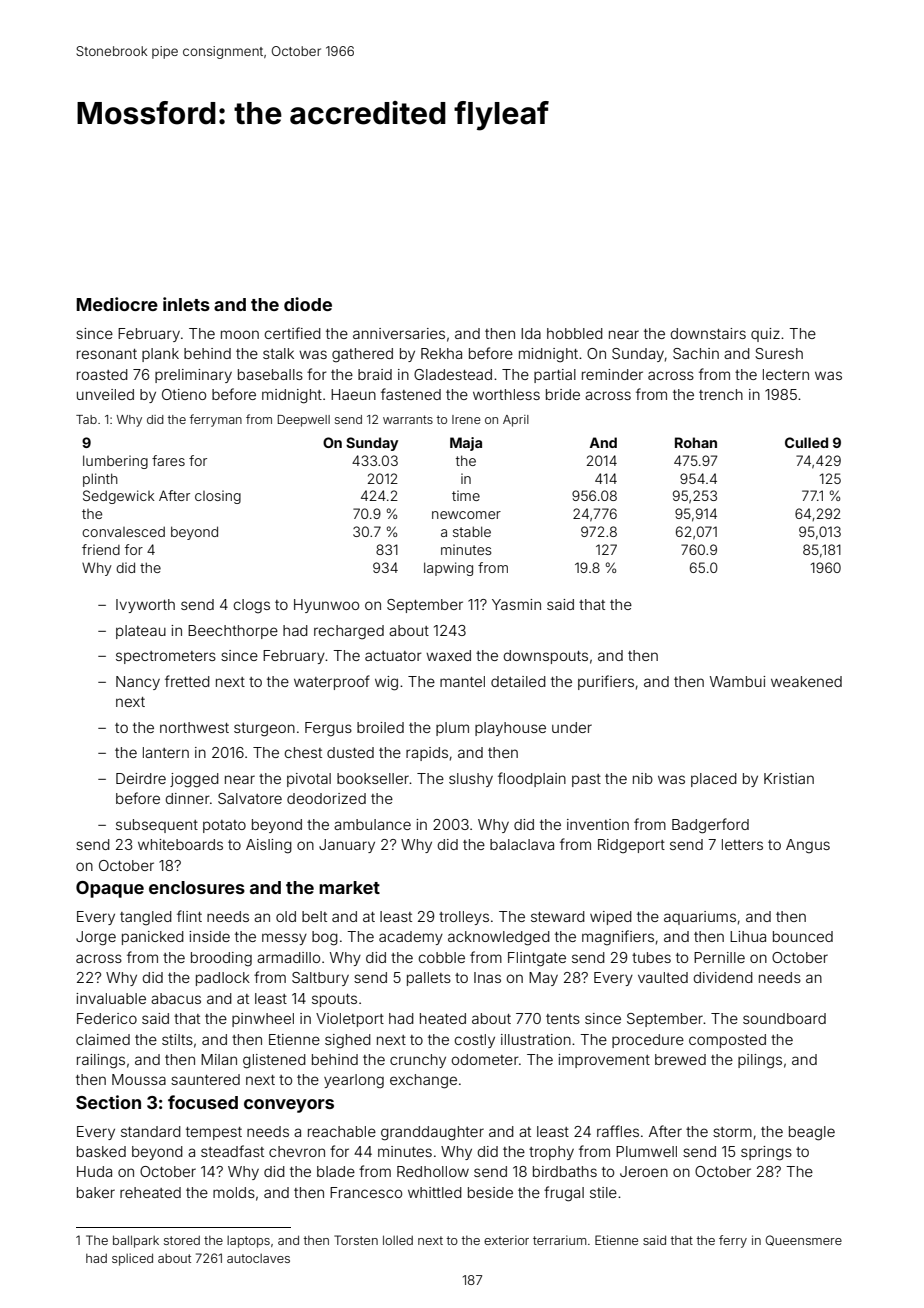 The width and height of the image is (924, 1308). What do you see at coordinates (110, 889) in the image?
I see `Opaque` at bounding box center [110, 889].
